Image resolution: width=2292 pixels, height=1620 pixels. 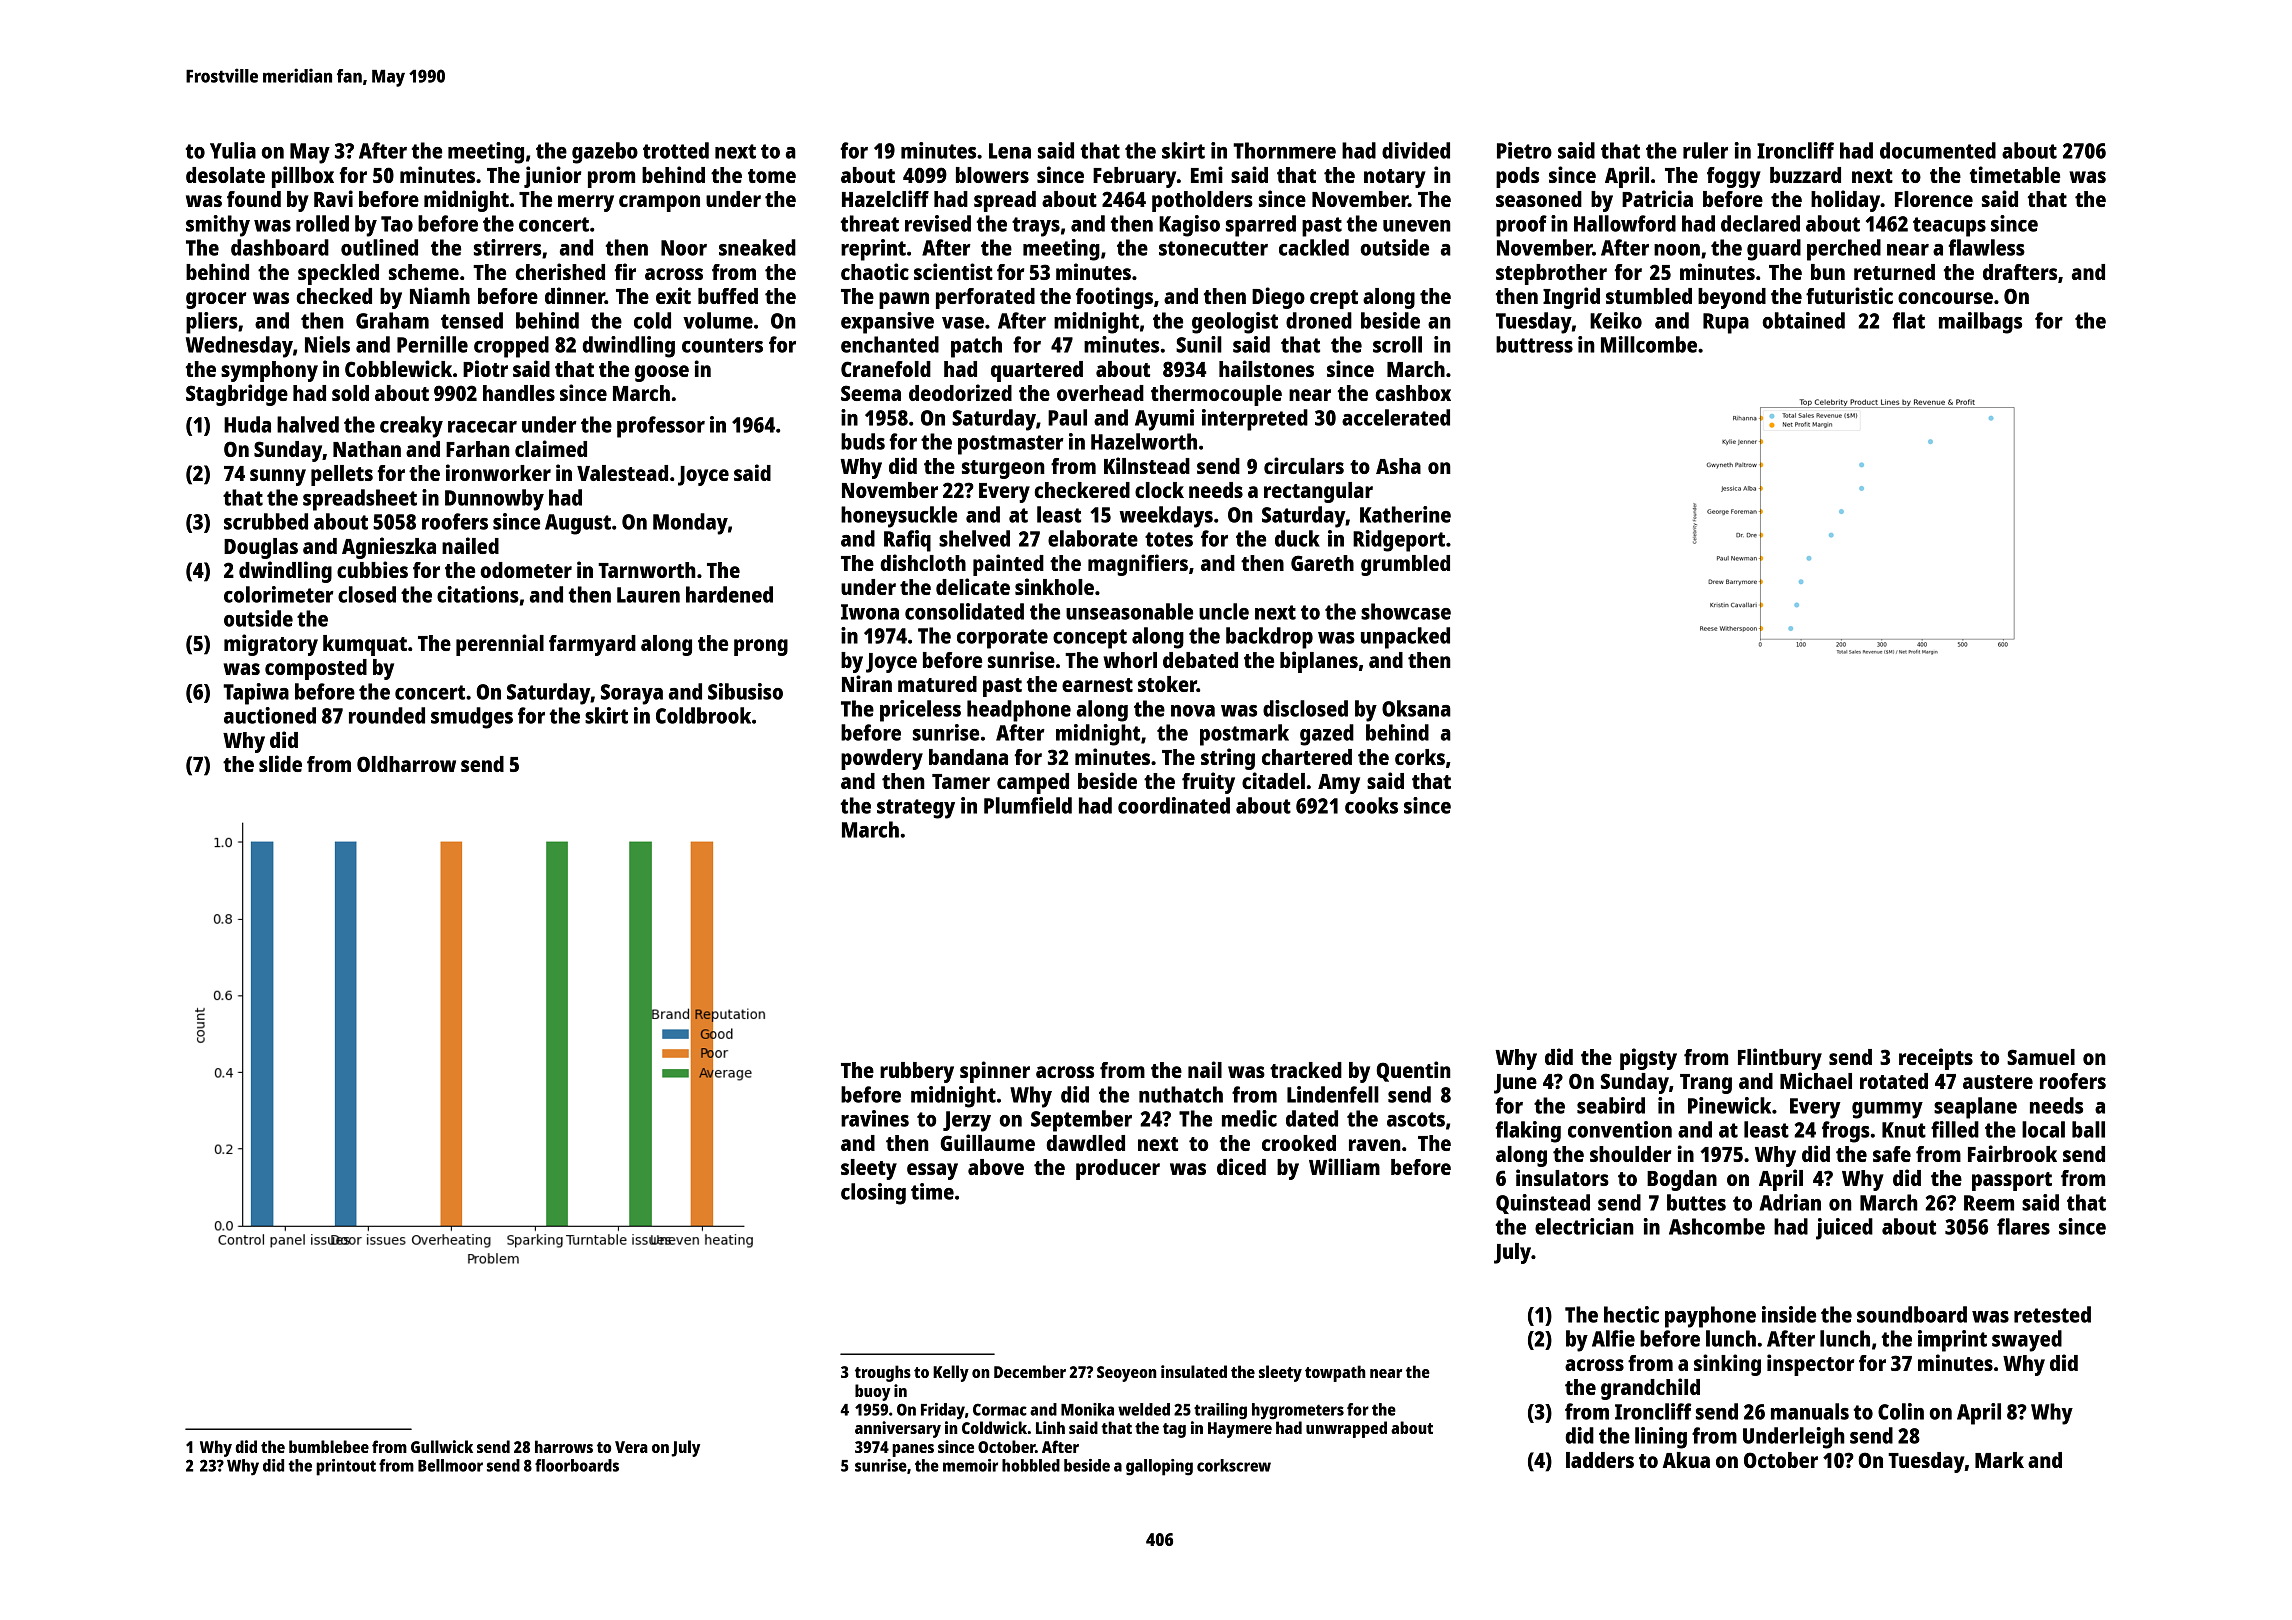 What do you see at coordinates (2012, 1181) in the screenshot?
I see `passport` at bounding box center [2012, 1181].
